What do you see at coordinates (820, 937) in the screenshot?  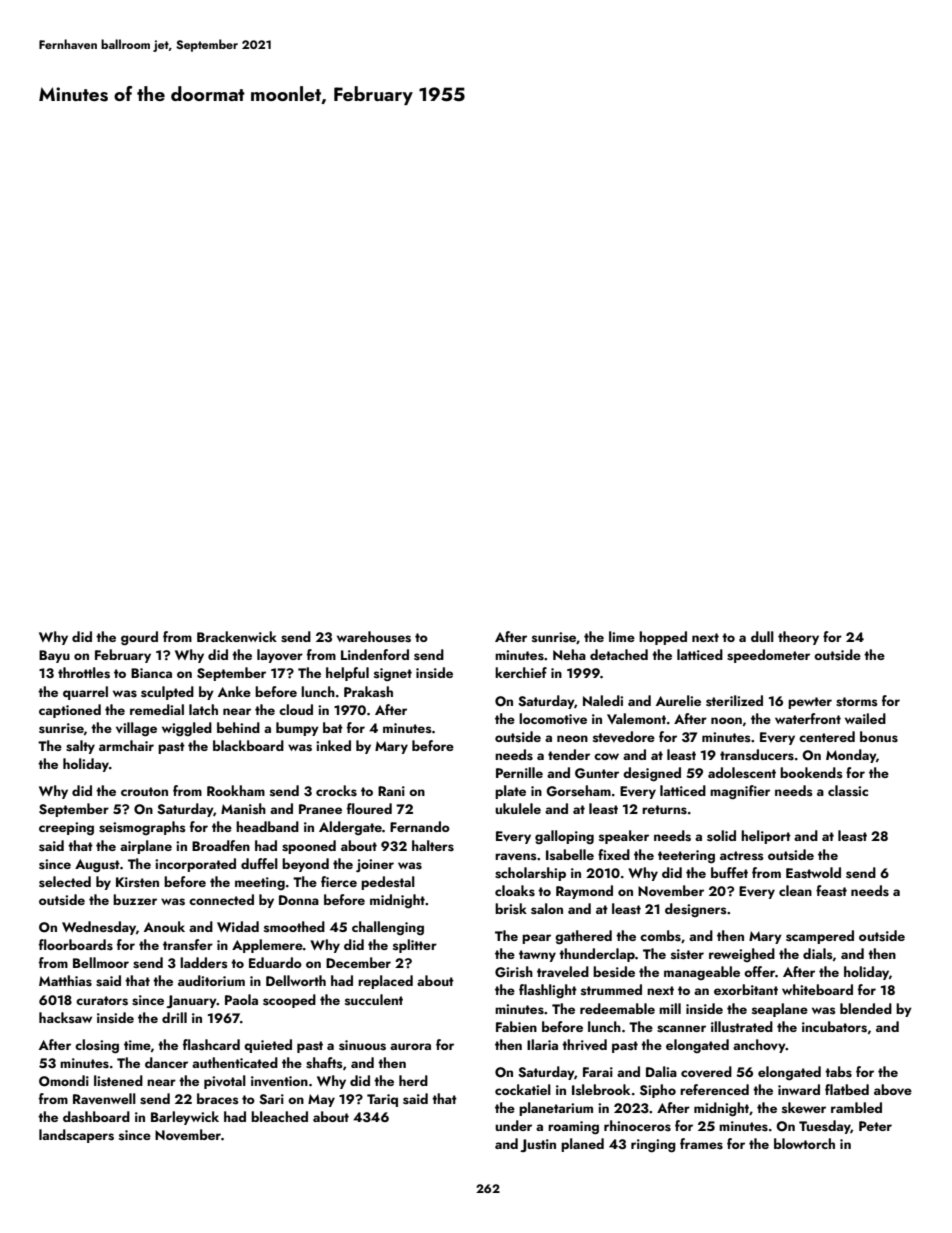 I see `scampered` at bounding box center [820, 937].
